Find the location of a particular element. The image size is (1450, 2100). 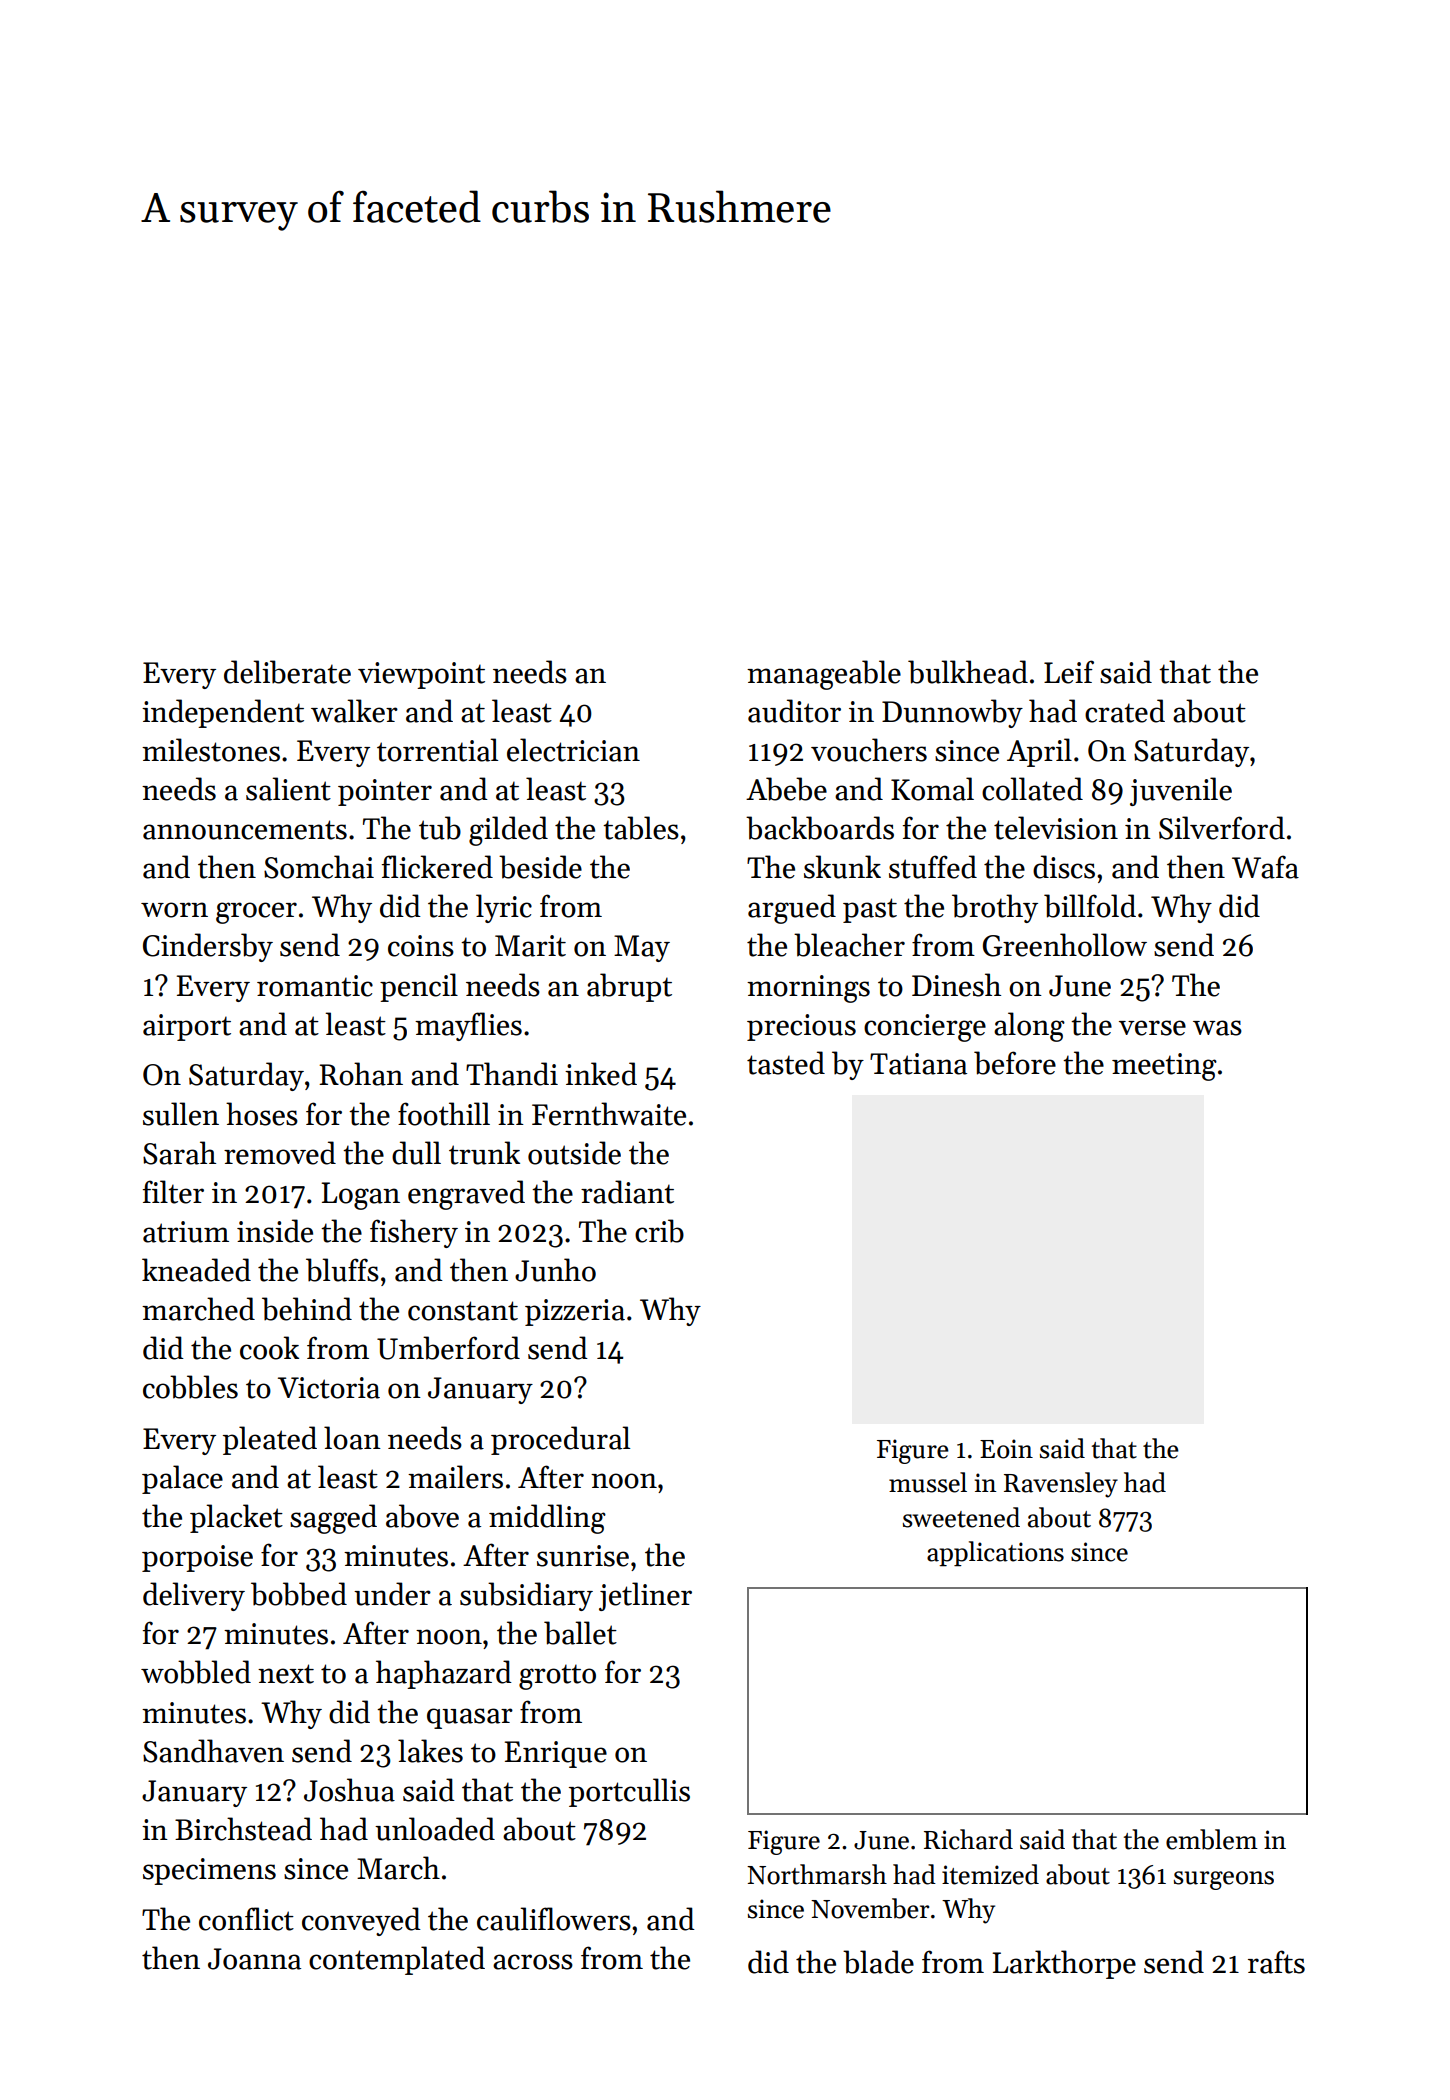

vouchers is located at coordinates (869, 750).
